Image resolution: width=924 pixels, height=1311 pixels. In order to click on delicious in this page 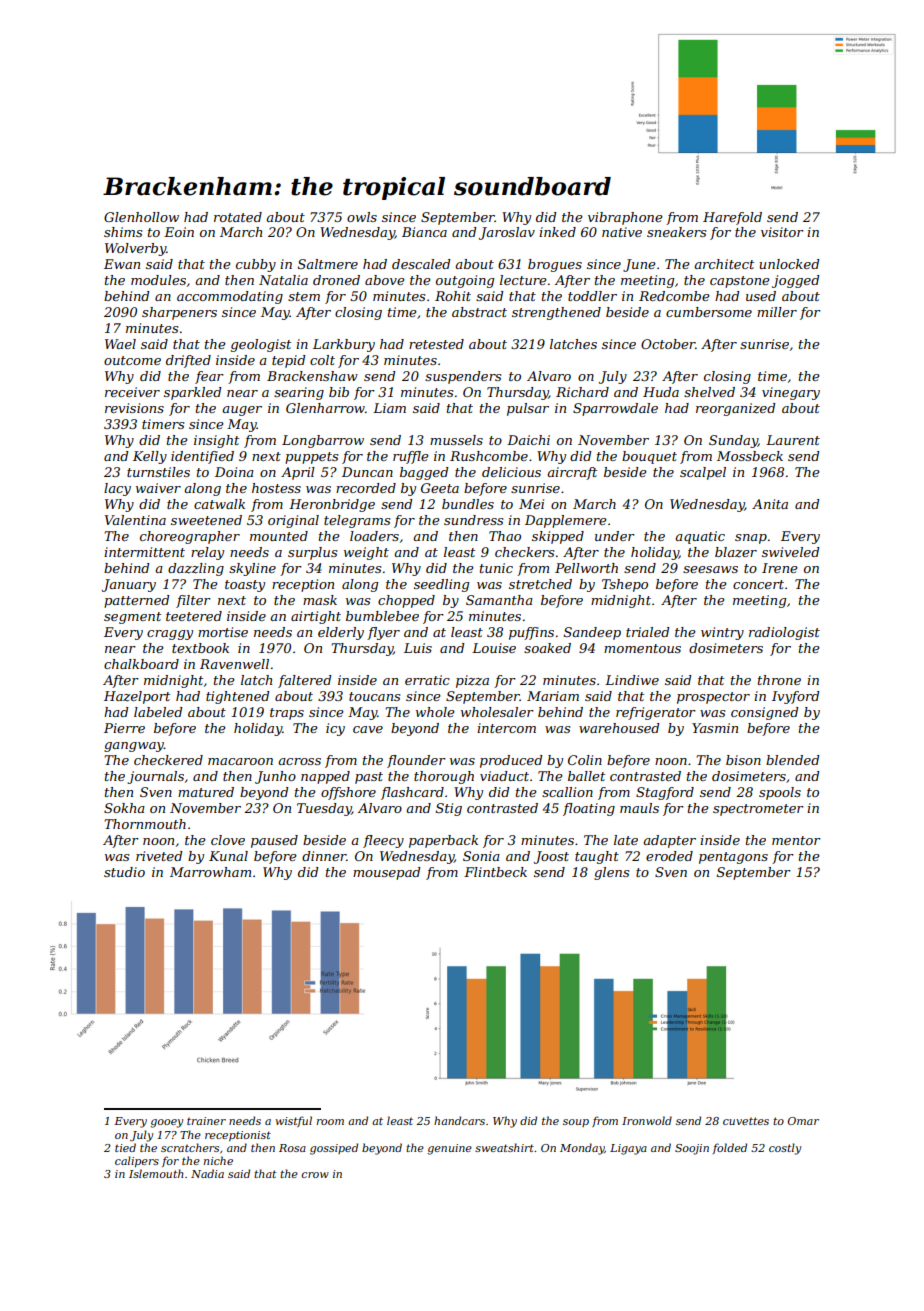, I will do `click(511, 472)`.
